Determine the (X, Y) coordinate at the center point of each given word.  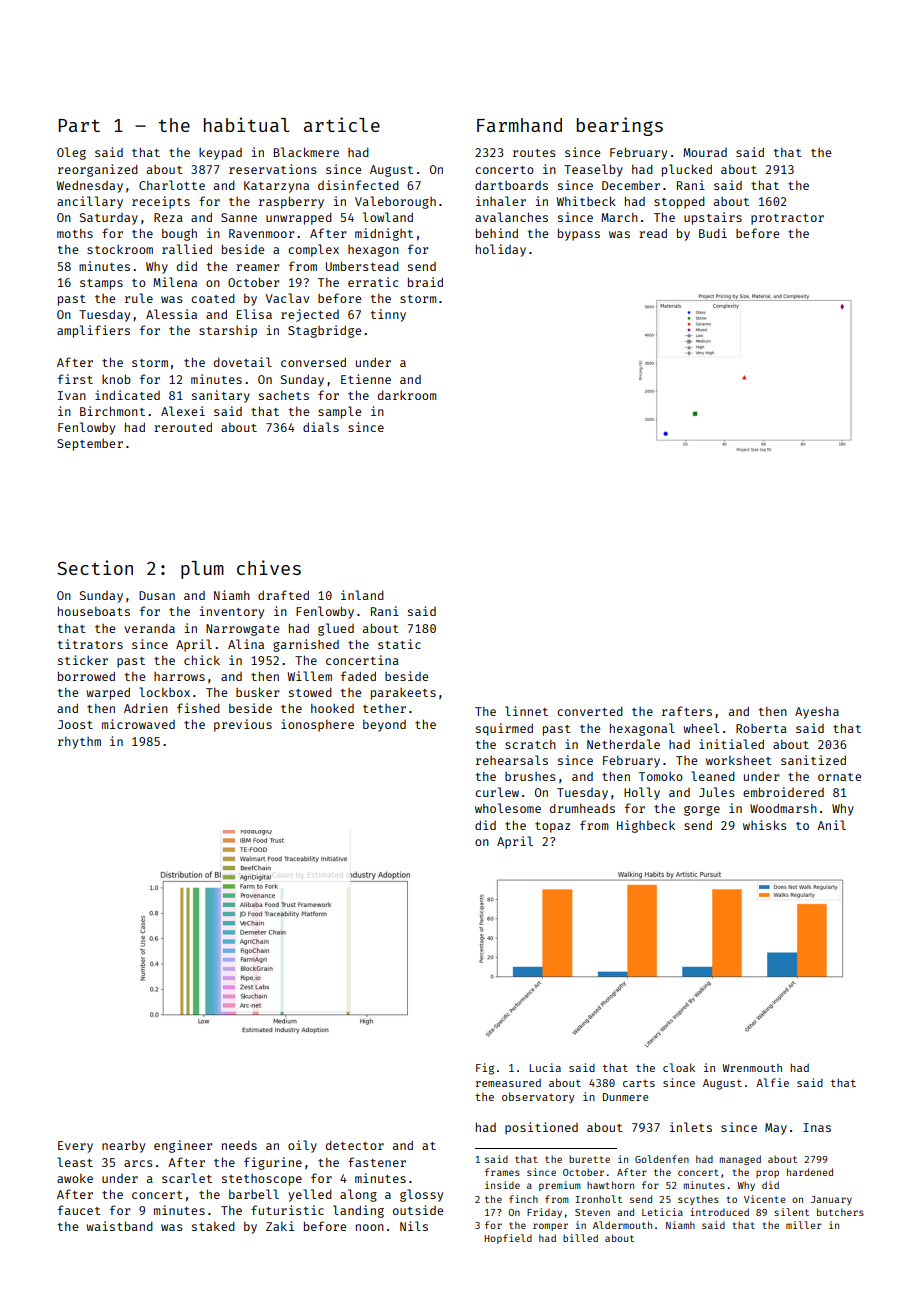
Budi (713, 233)
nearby (123, 1147)
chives (269, 567)
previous (243, 725)
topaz (552, 827)
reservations (272, 169)
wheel (701, 728)
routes (534, 153)
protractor (787, 219)
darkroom (407, 395)
